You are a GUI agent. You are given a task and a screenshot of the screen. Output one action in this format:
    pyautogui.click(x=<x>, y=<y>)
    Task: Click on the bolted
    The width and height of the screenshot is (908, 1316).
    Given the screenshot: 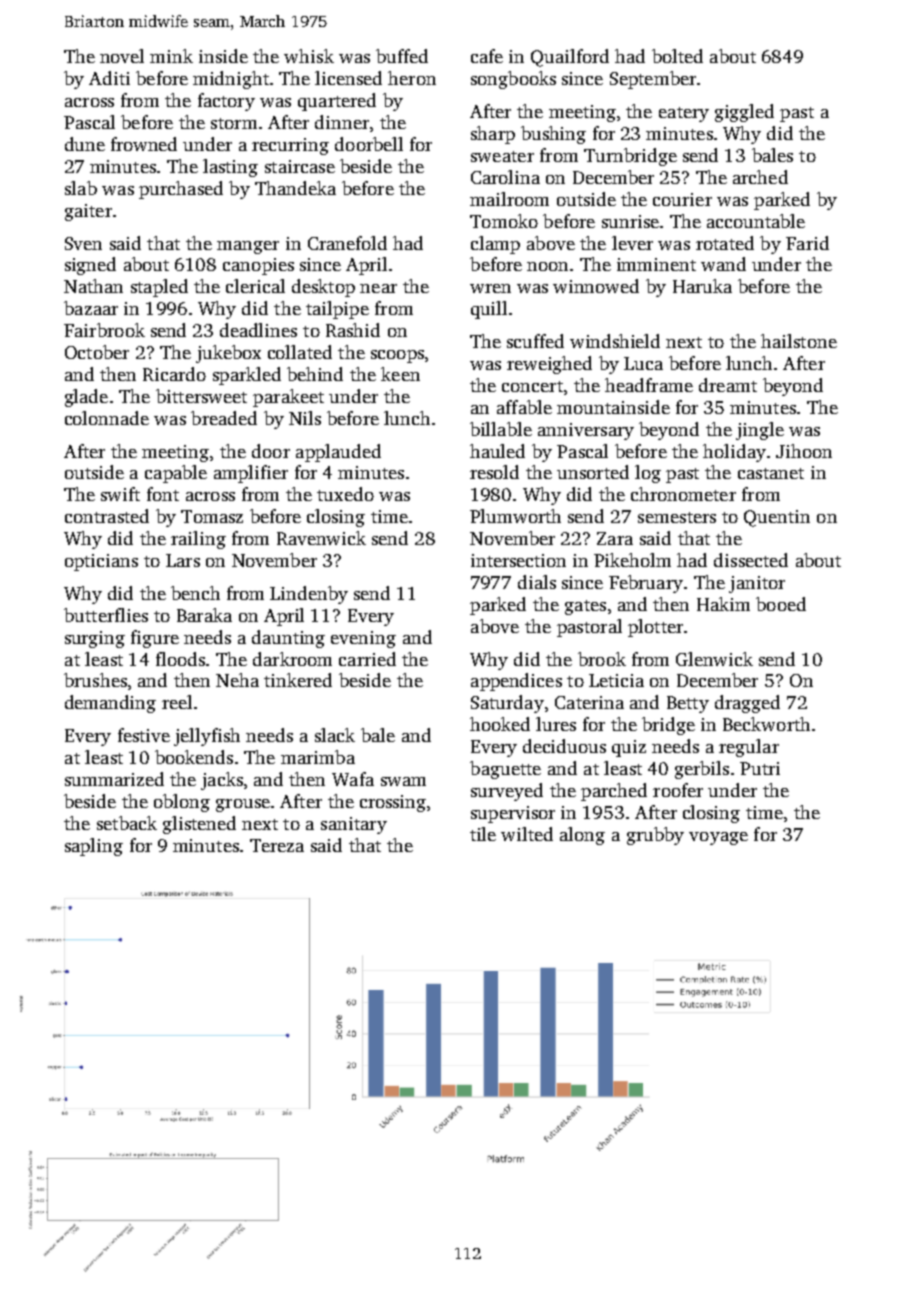 What is the action you would take?
    pyautogui.click(x=677, y=56)
